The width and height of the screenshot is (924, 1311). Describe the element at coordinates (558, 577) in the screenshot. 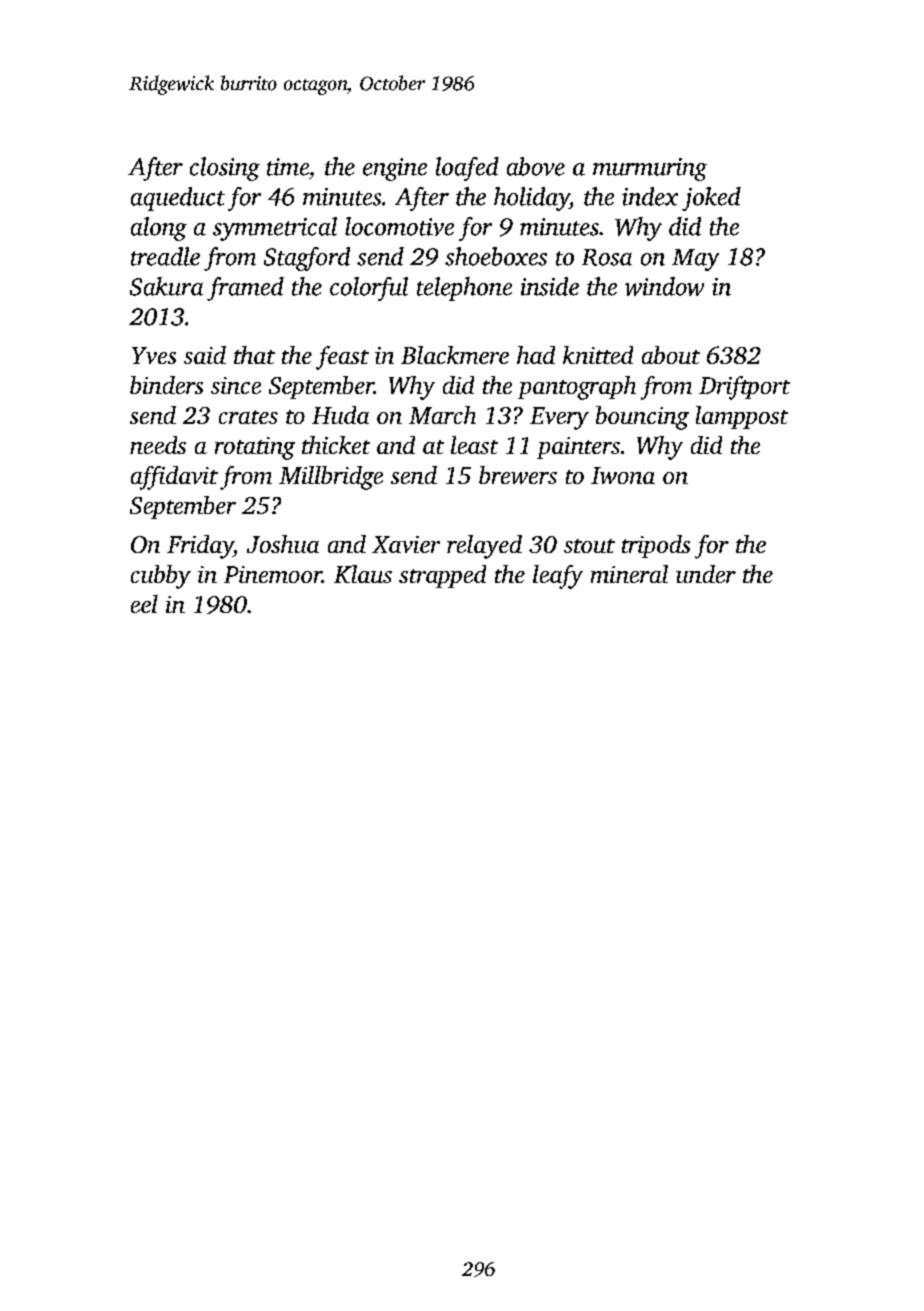

I see `leafy` at that location.
